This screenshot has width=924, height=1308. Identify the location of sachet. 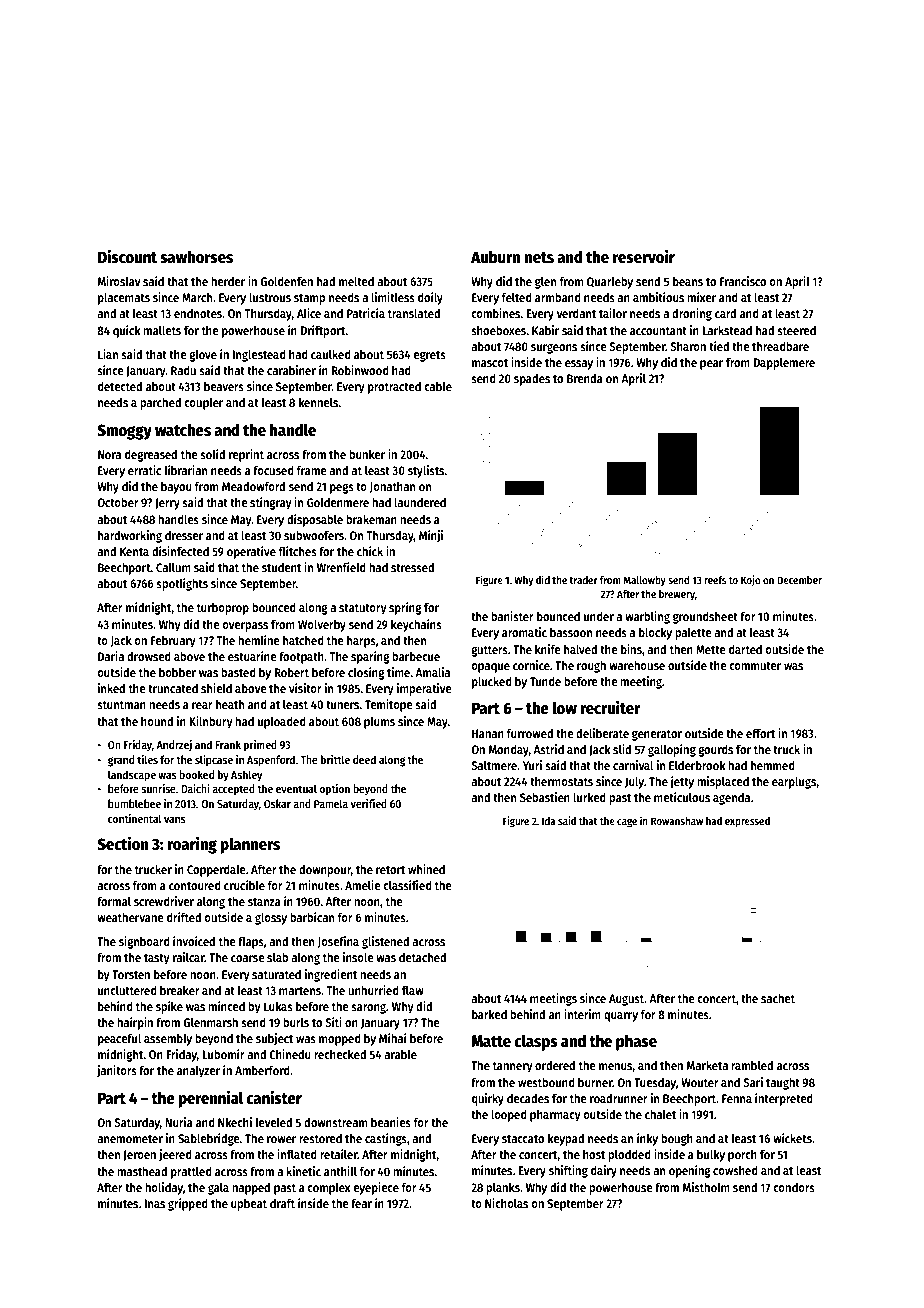
(778, 998).
